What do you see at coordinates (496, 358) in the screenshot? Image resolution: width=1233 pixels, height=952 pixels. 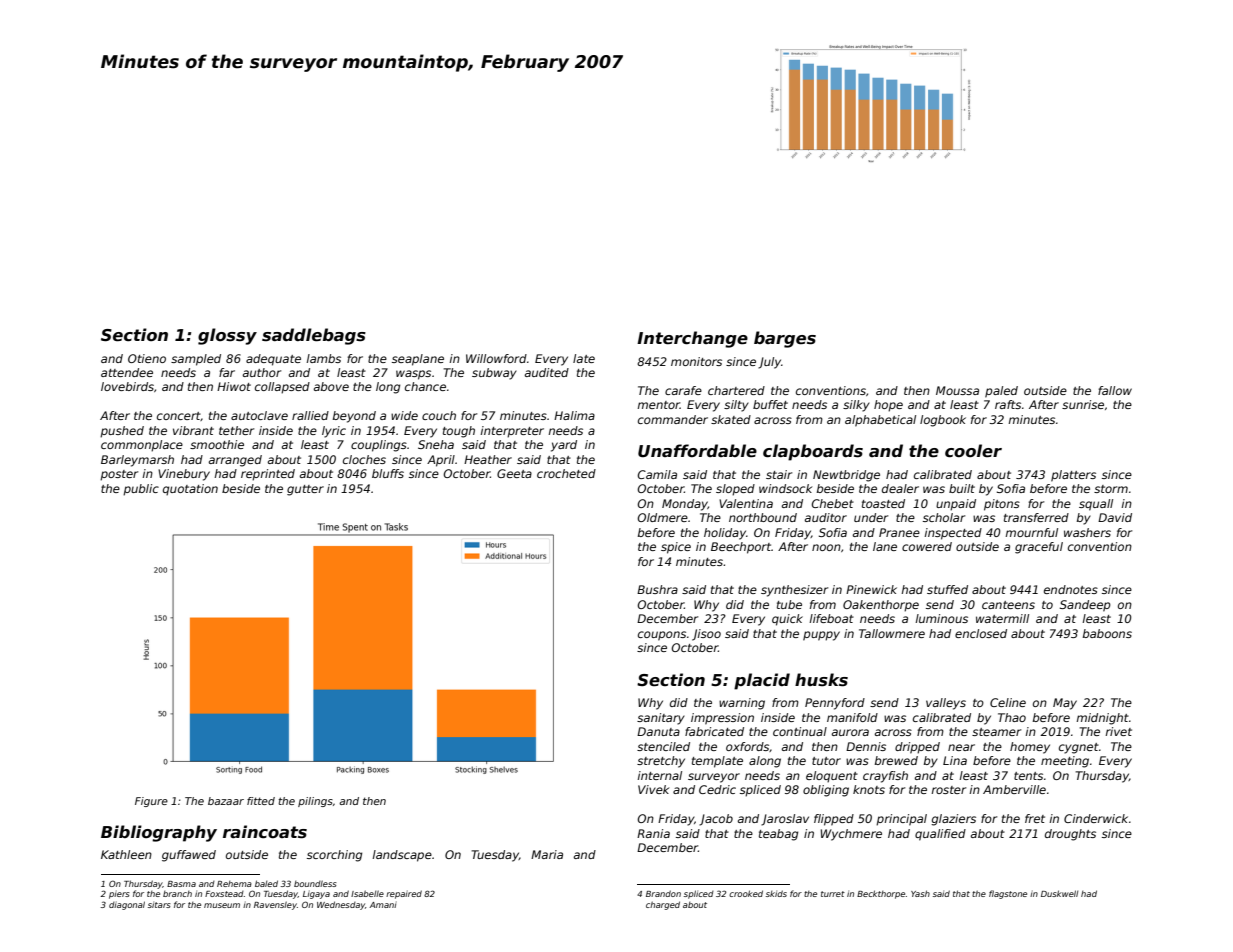 I see `Willowford` at bounding box center [496, 358].
